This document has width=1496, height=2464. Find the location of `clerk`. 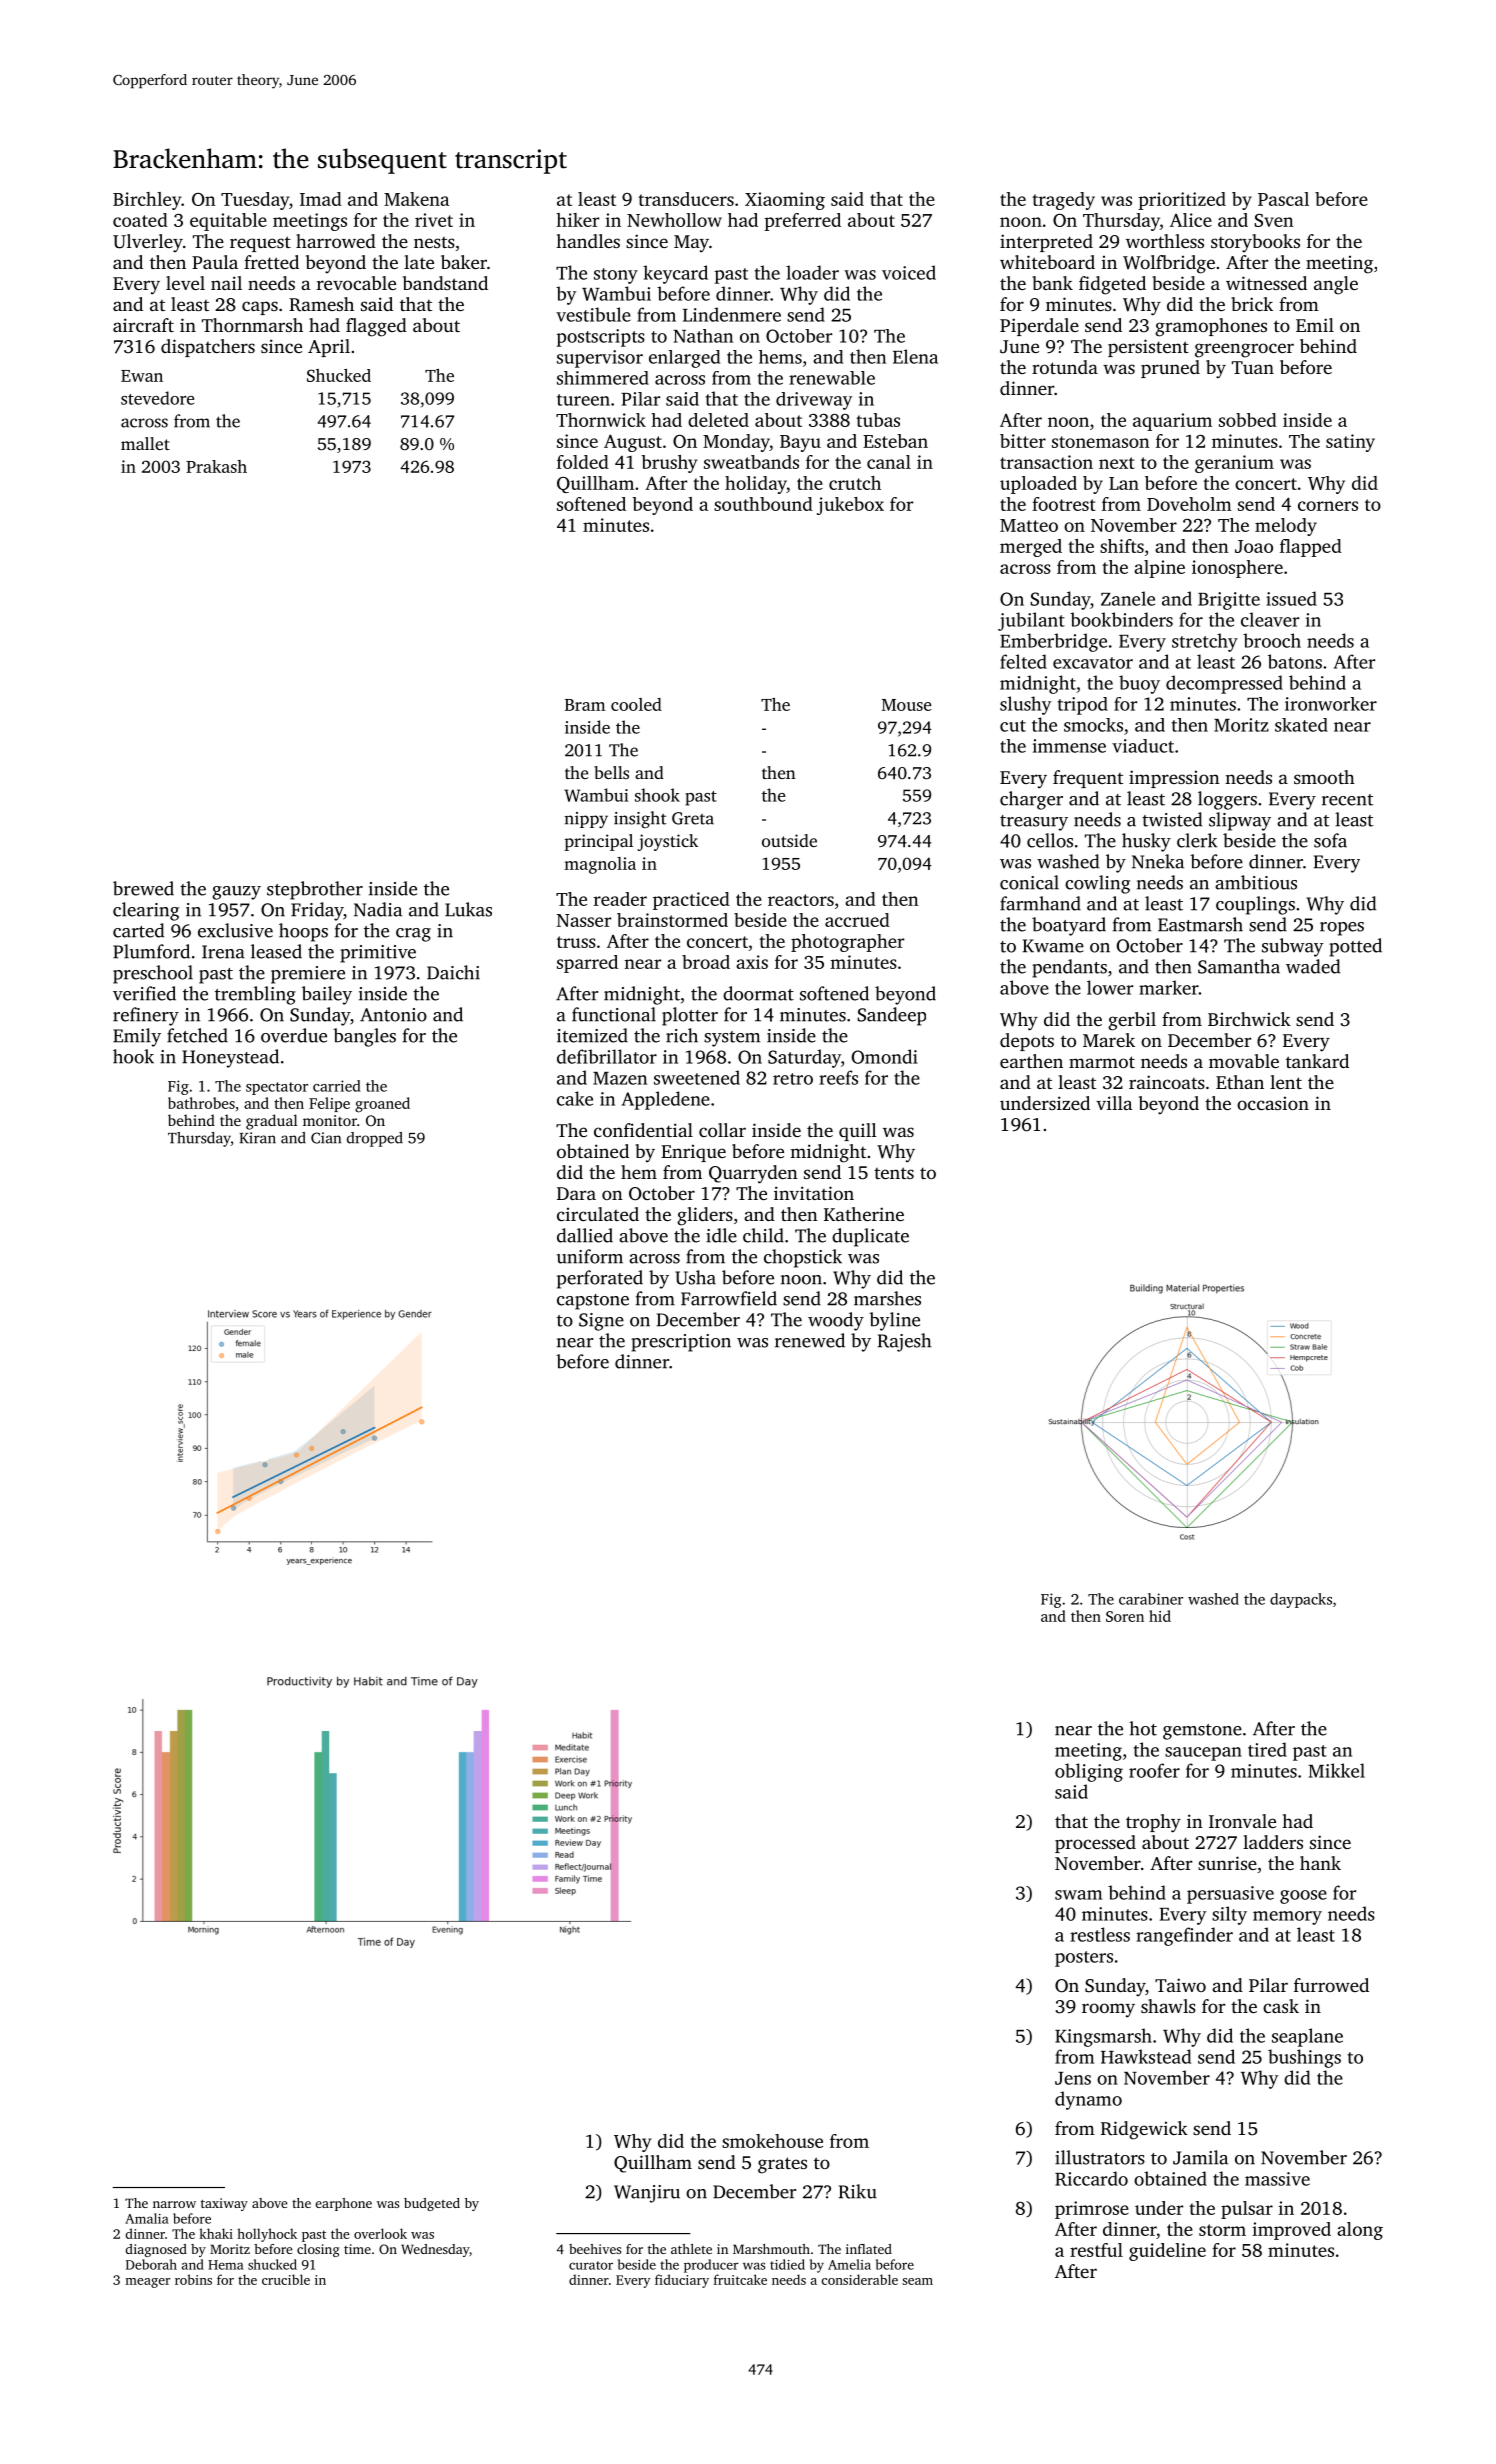

clerk is located at coordinates (1197, 840).
